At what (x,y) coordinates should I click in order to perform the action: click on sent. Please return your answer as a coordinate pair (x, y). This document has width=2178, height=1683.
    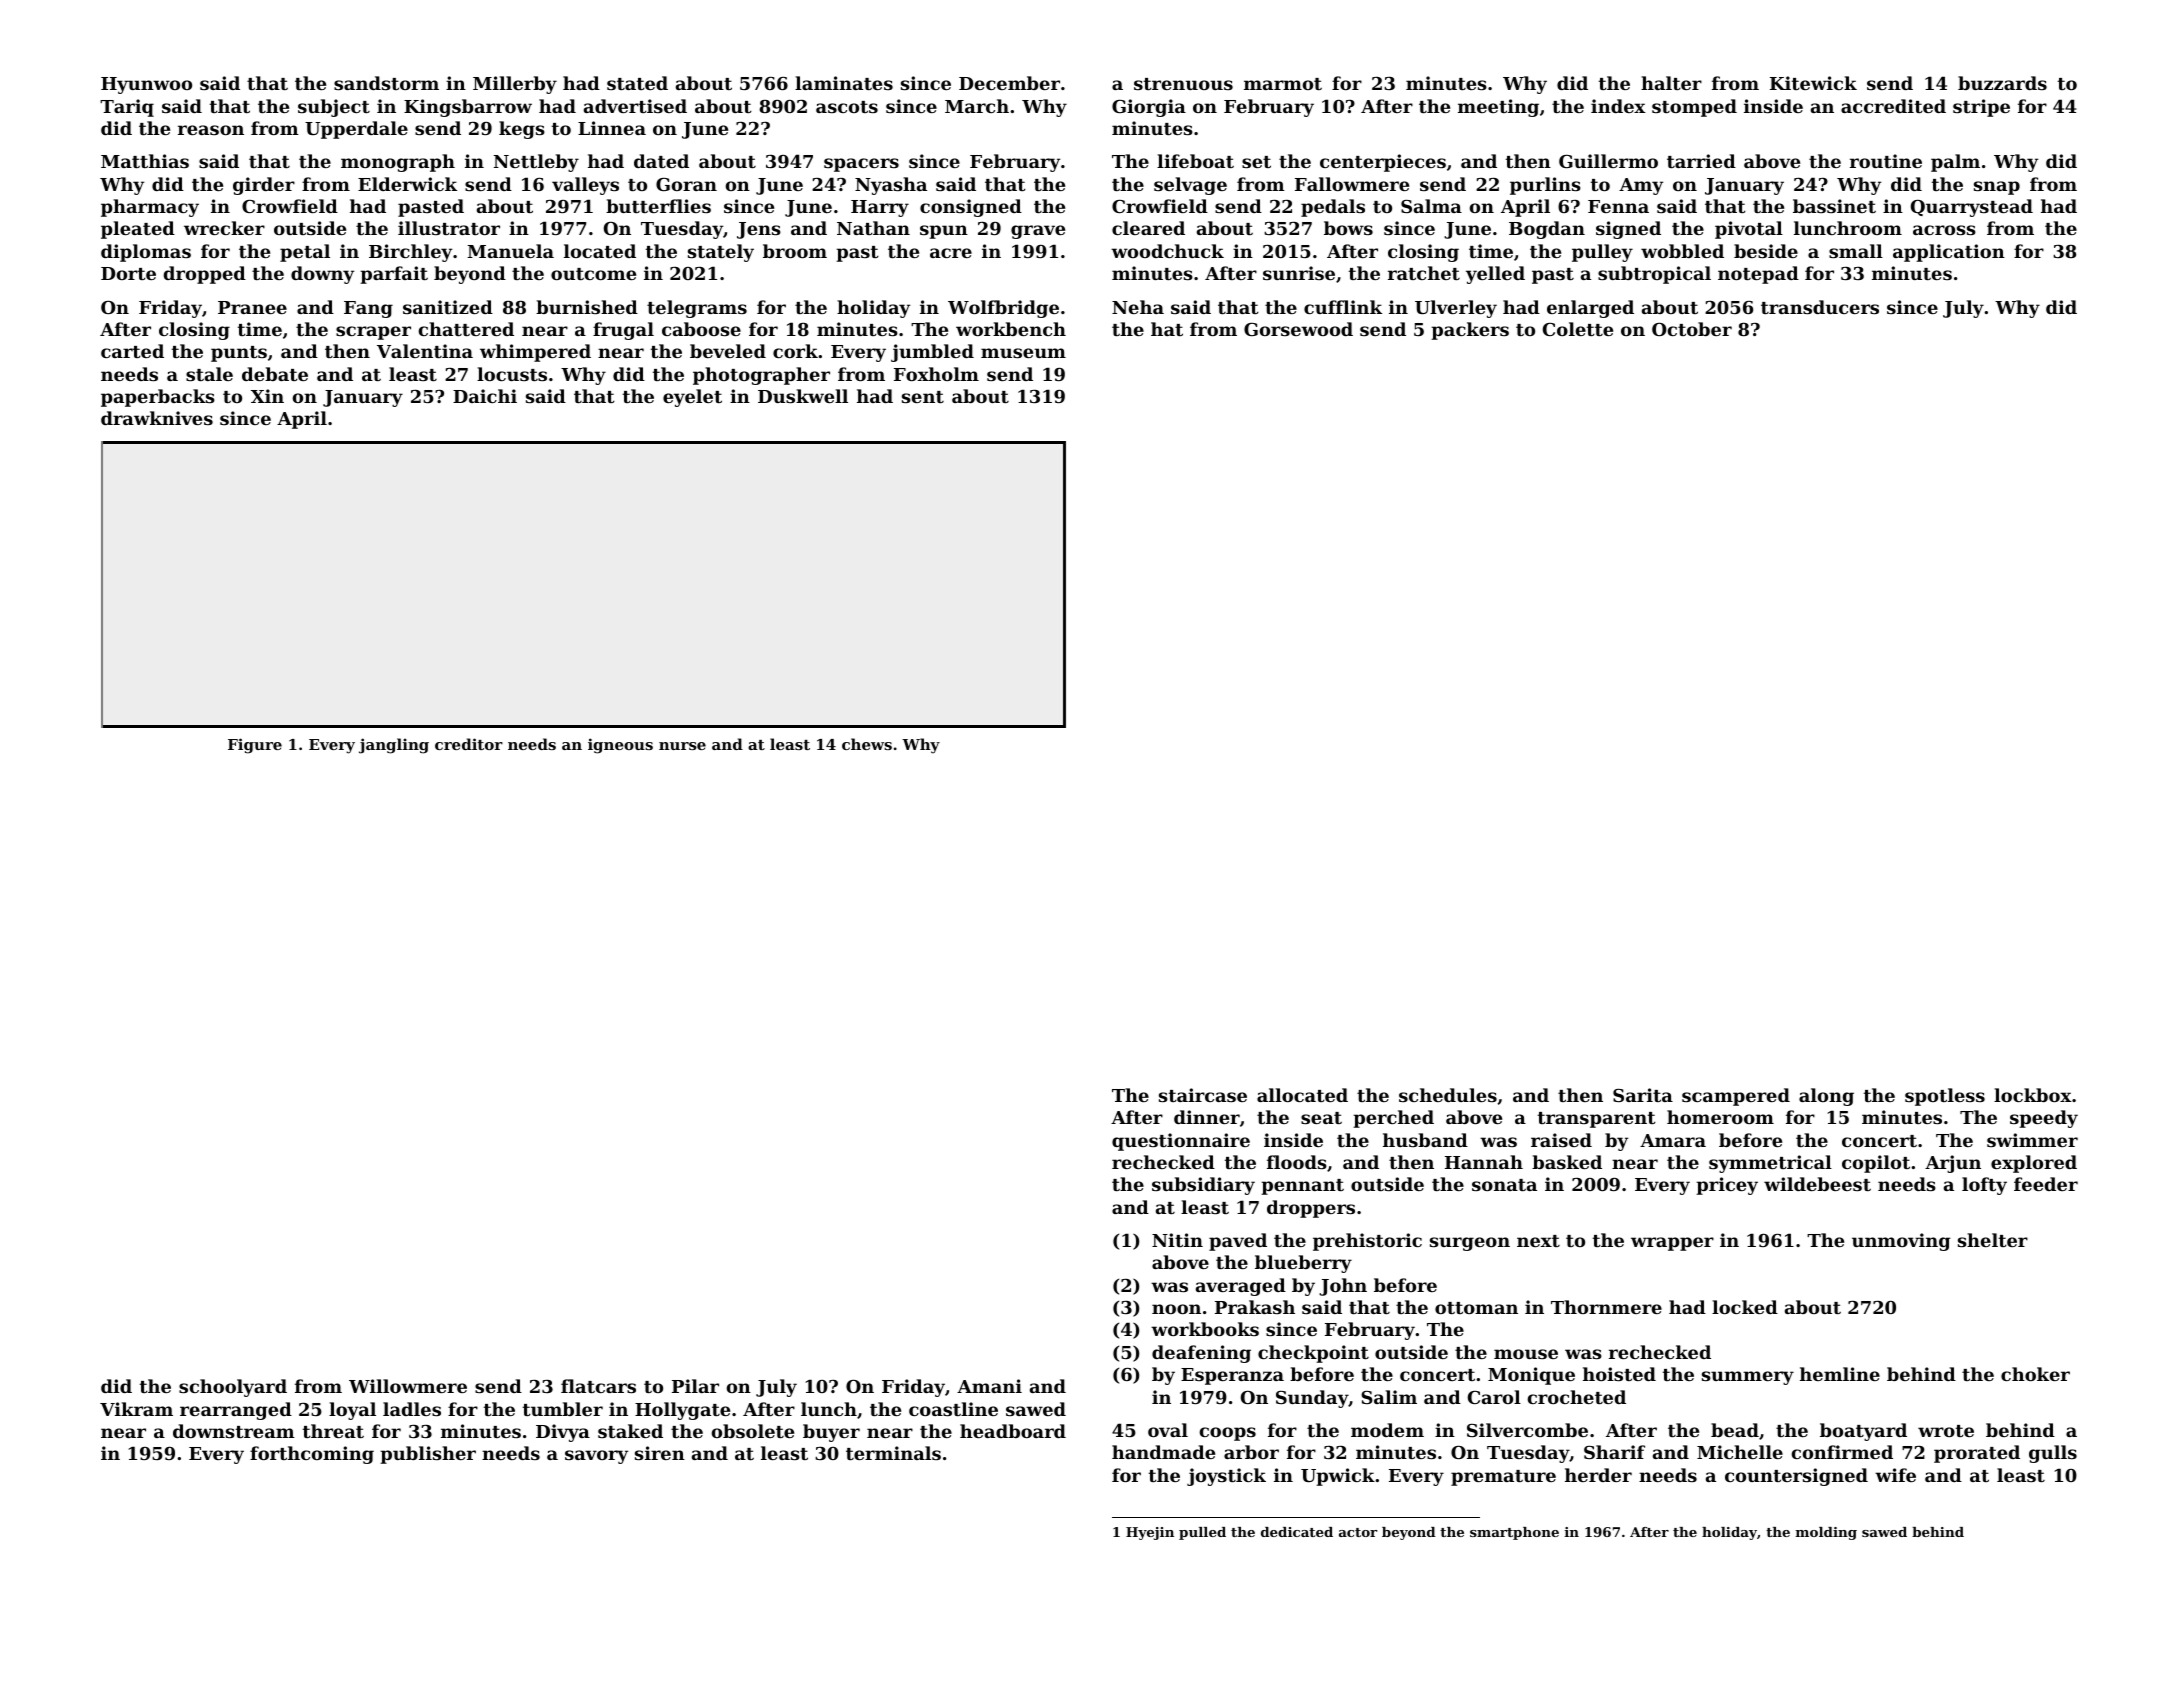
    Looking at the image, I should click on (923, 397).
